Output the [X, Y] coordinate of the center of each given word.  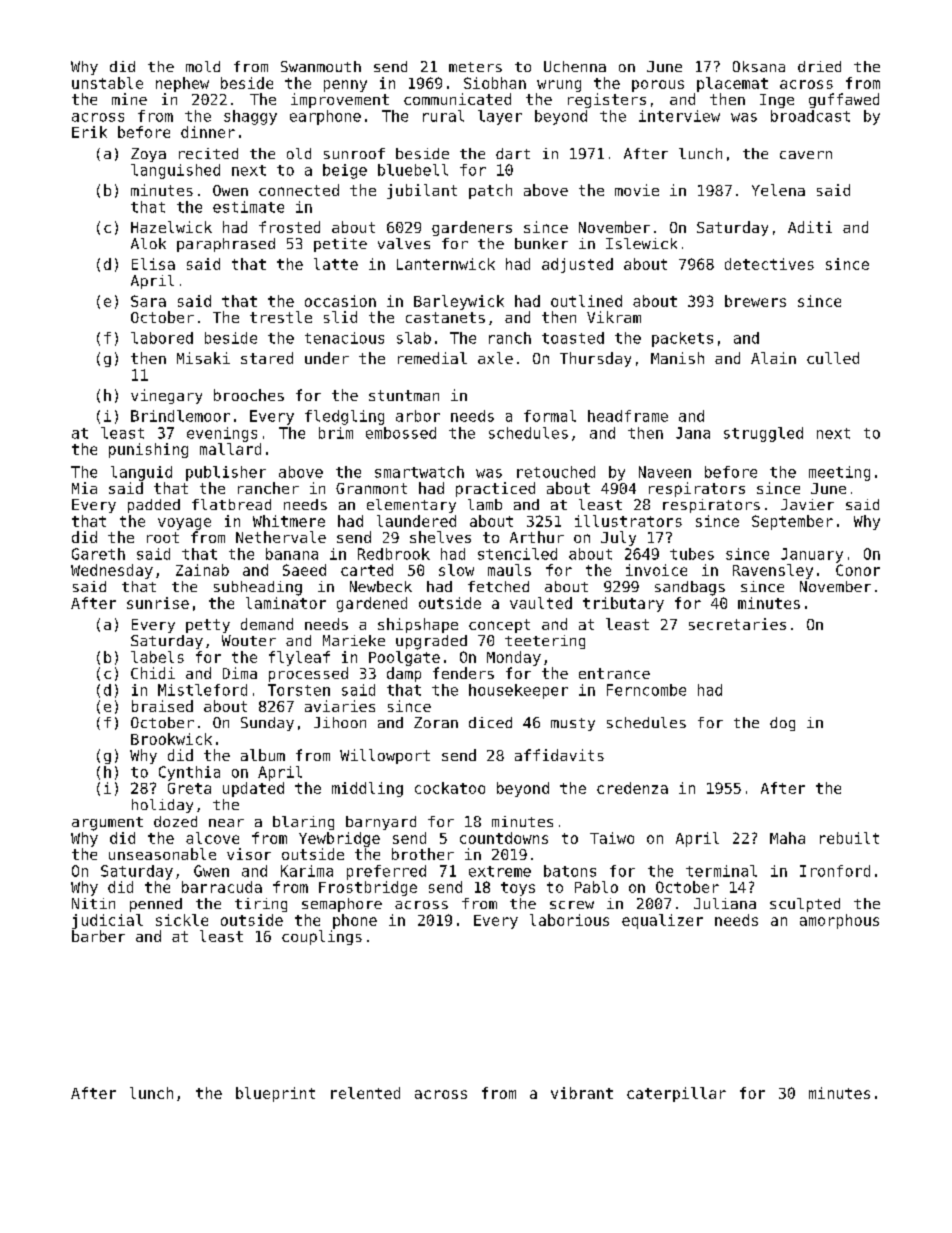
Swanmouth [321, 66]
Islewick [641, 243]
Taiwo [612, 838]
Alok [148, 243]
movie [637, 190]
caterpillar [676, 1094]
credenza [632, 788]
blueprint [275, 1094]
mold [203, 66]
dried [819, 66]
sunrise [158, 603]
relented [365, 1093]
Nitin [93, 903]
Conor [858, 570]
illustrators [628, 521]
